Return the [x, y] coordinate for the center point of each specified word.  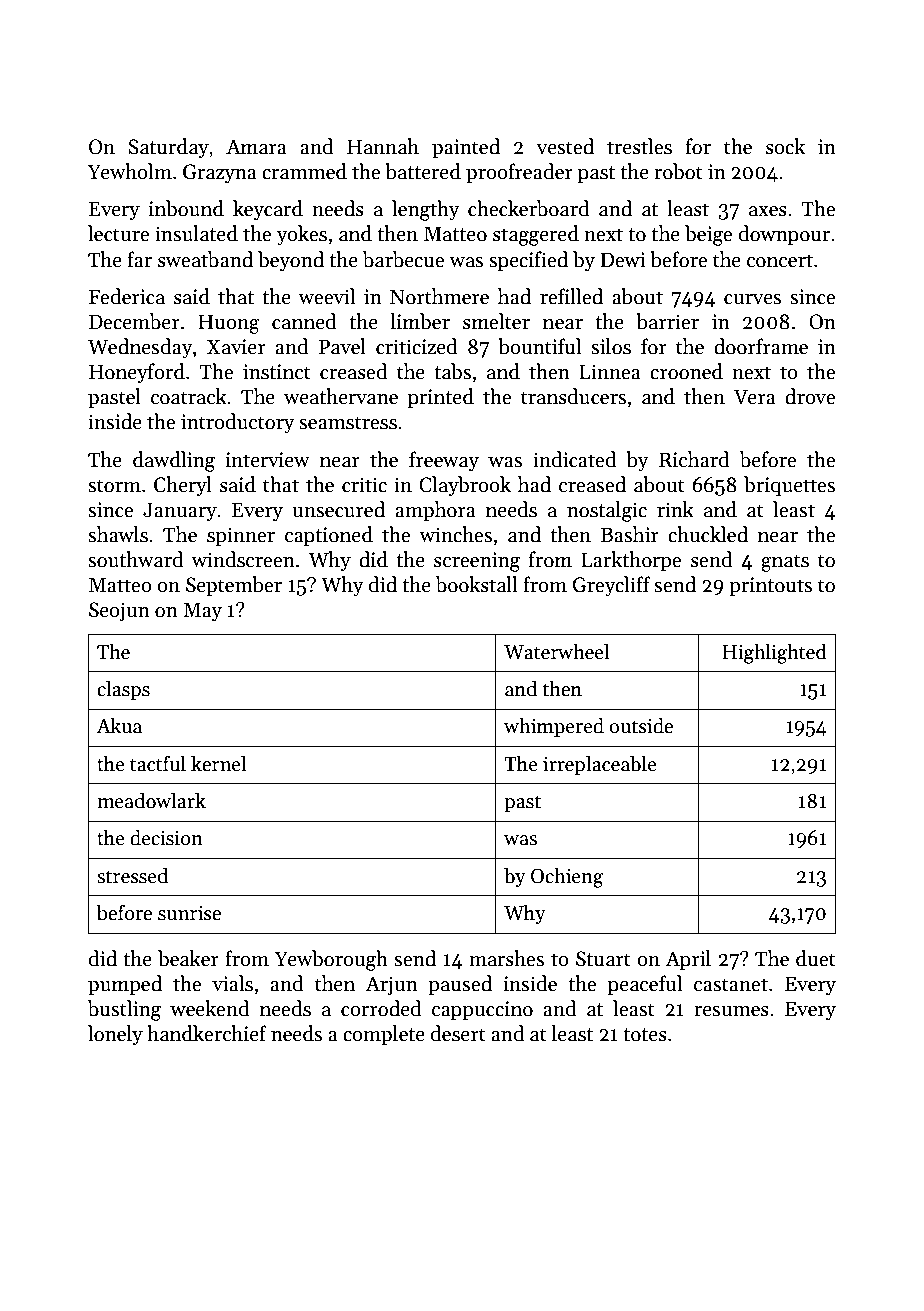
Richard [694, 459]
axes [768, 211]
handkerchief [207, 1033]
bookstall [477, 584]
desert [458, 1033]
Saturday [168, 148]
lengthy [426, 210]
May [202, 611]
